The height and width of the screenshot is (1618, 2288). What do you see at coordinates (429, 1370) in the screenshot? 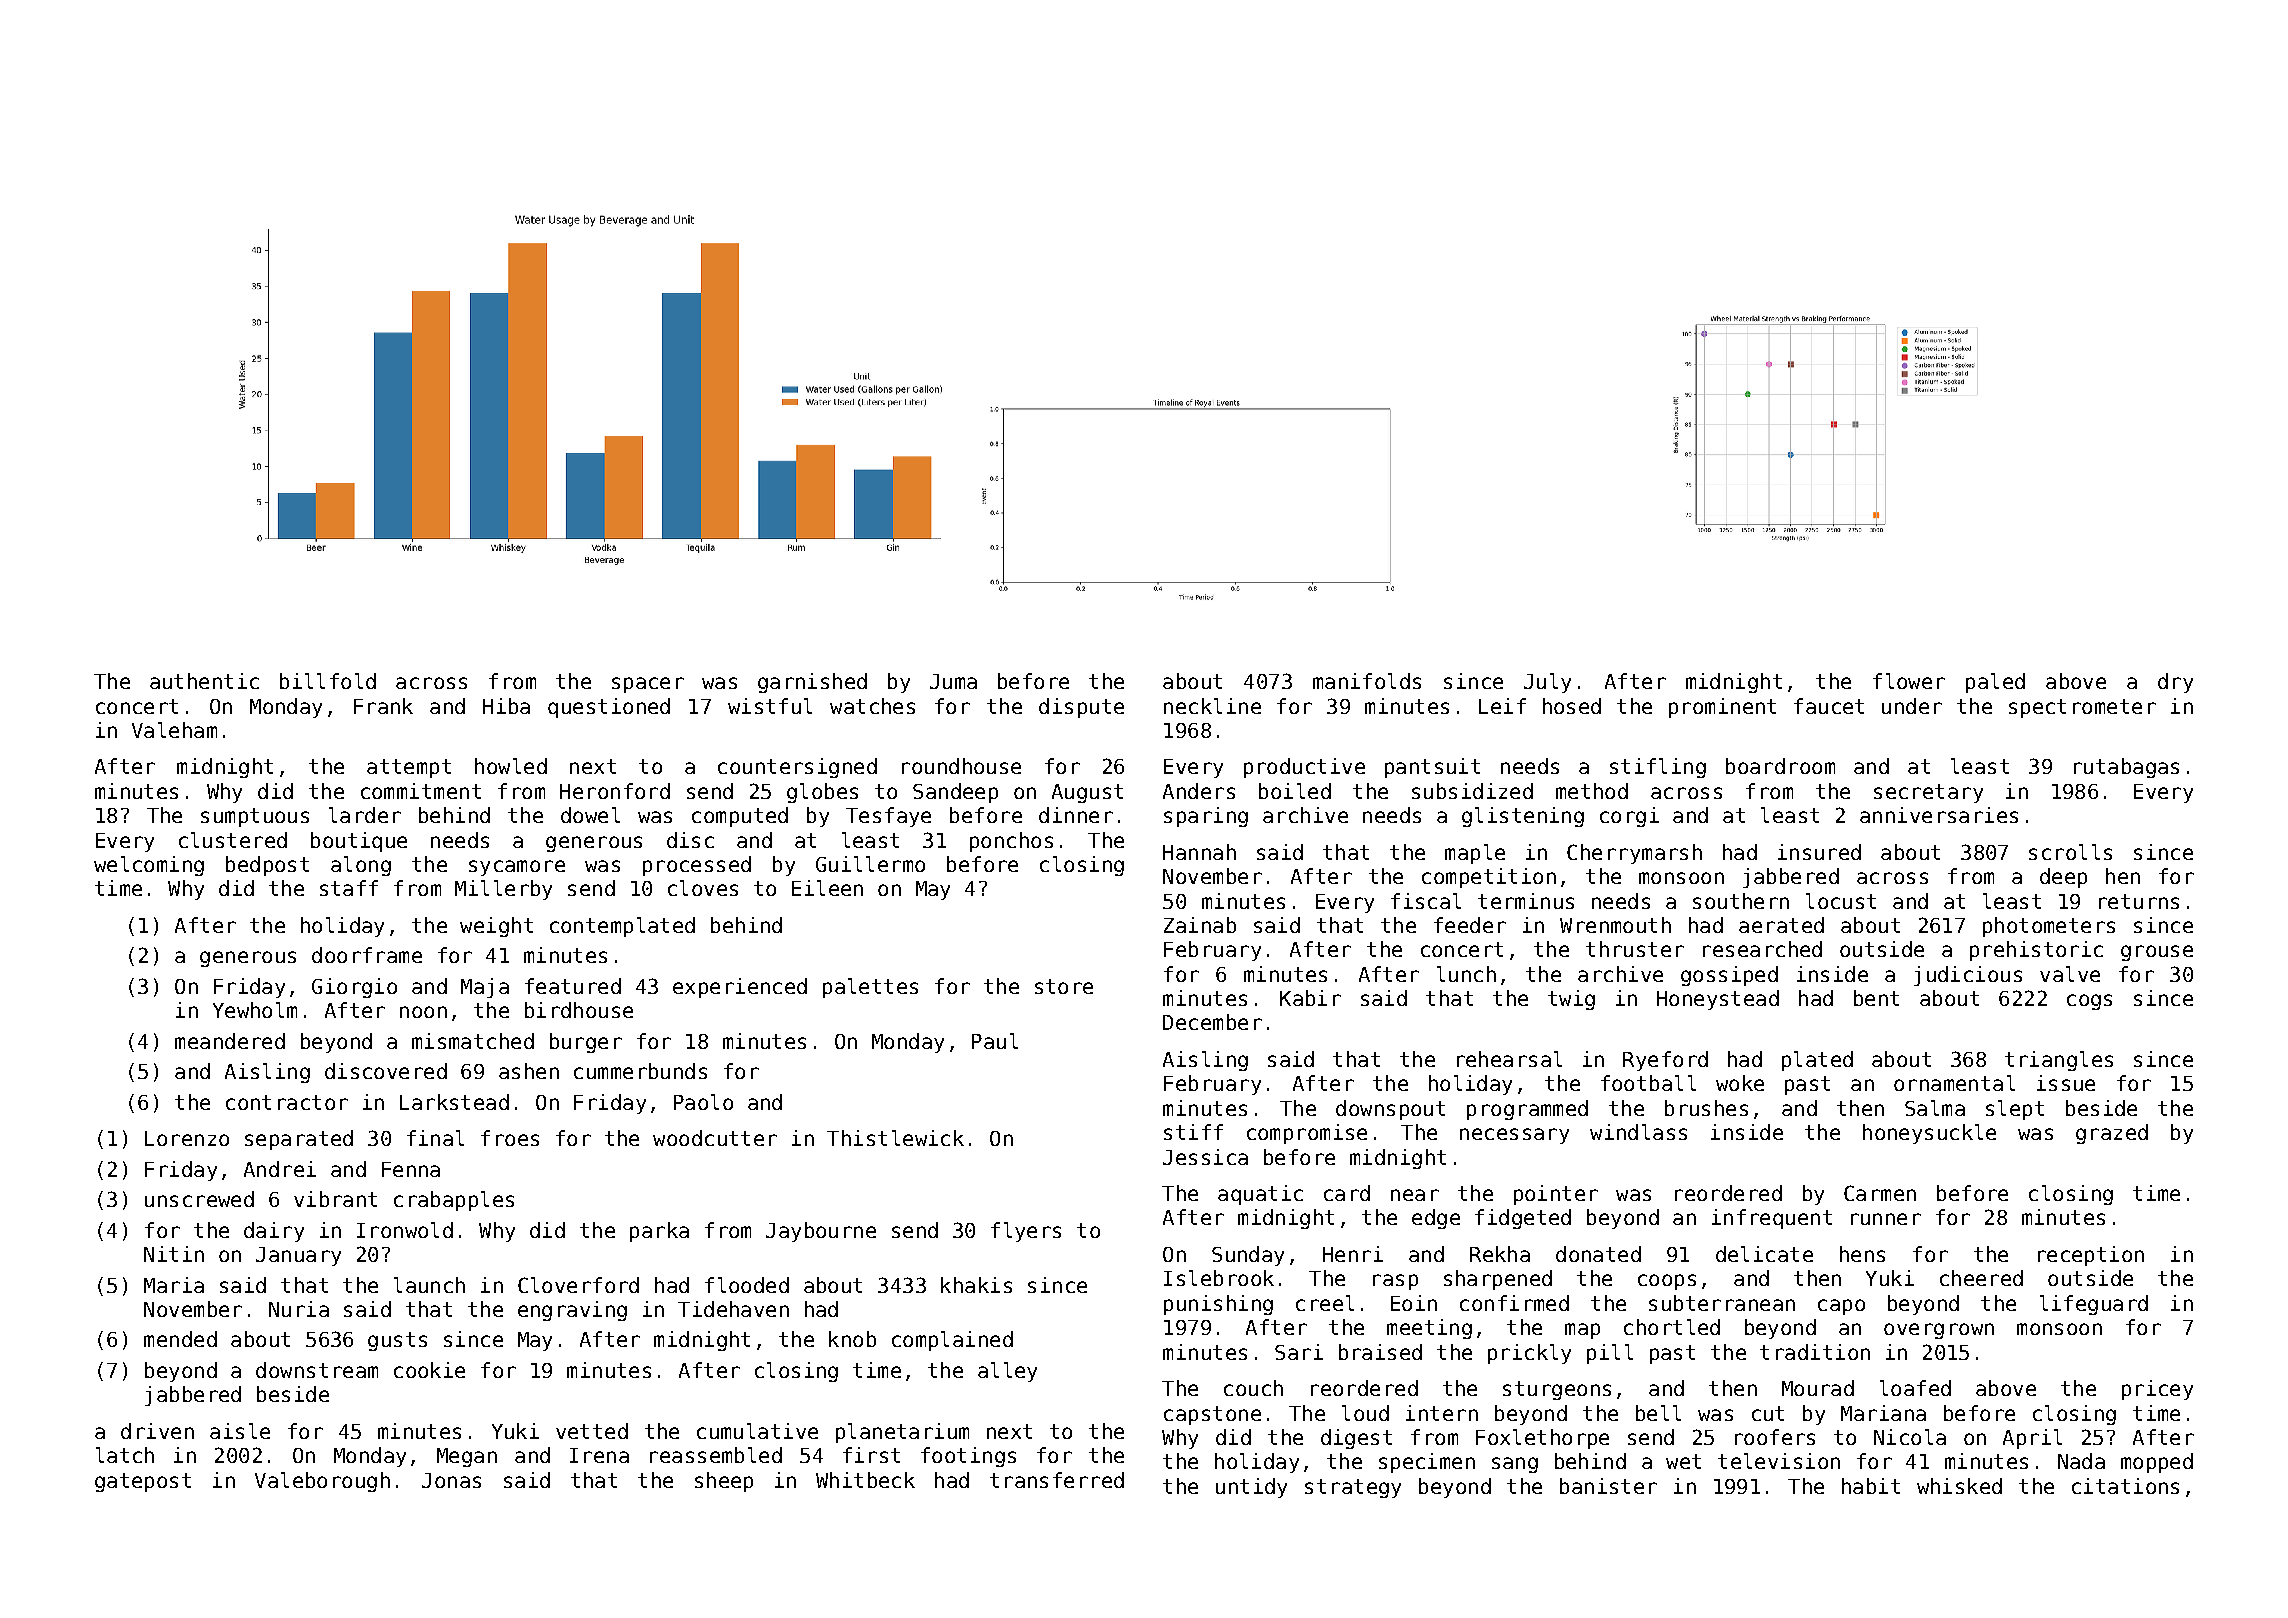
I see `cookie` at bounding box center [429, 1370].
